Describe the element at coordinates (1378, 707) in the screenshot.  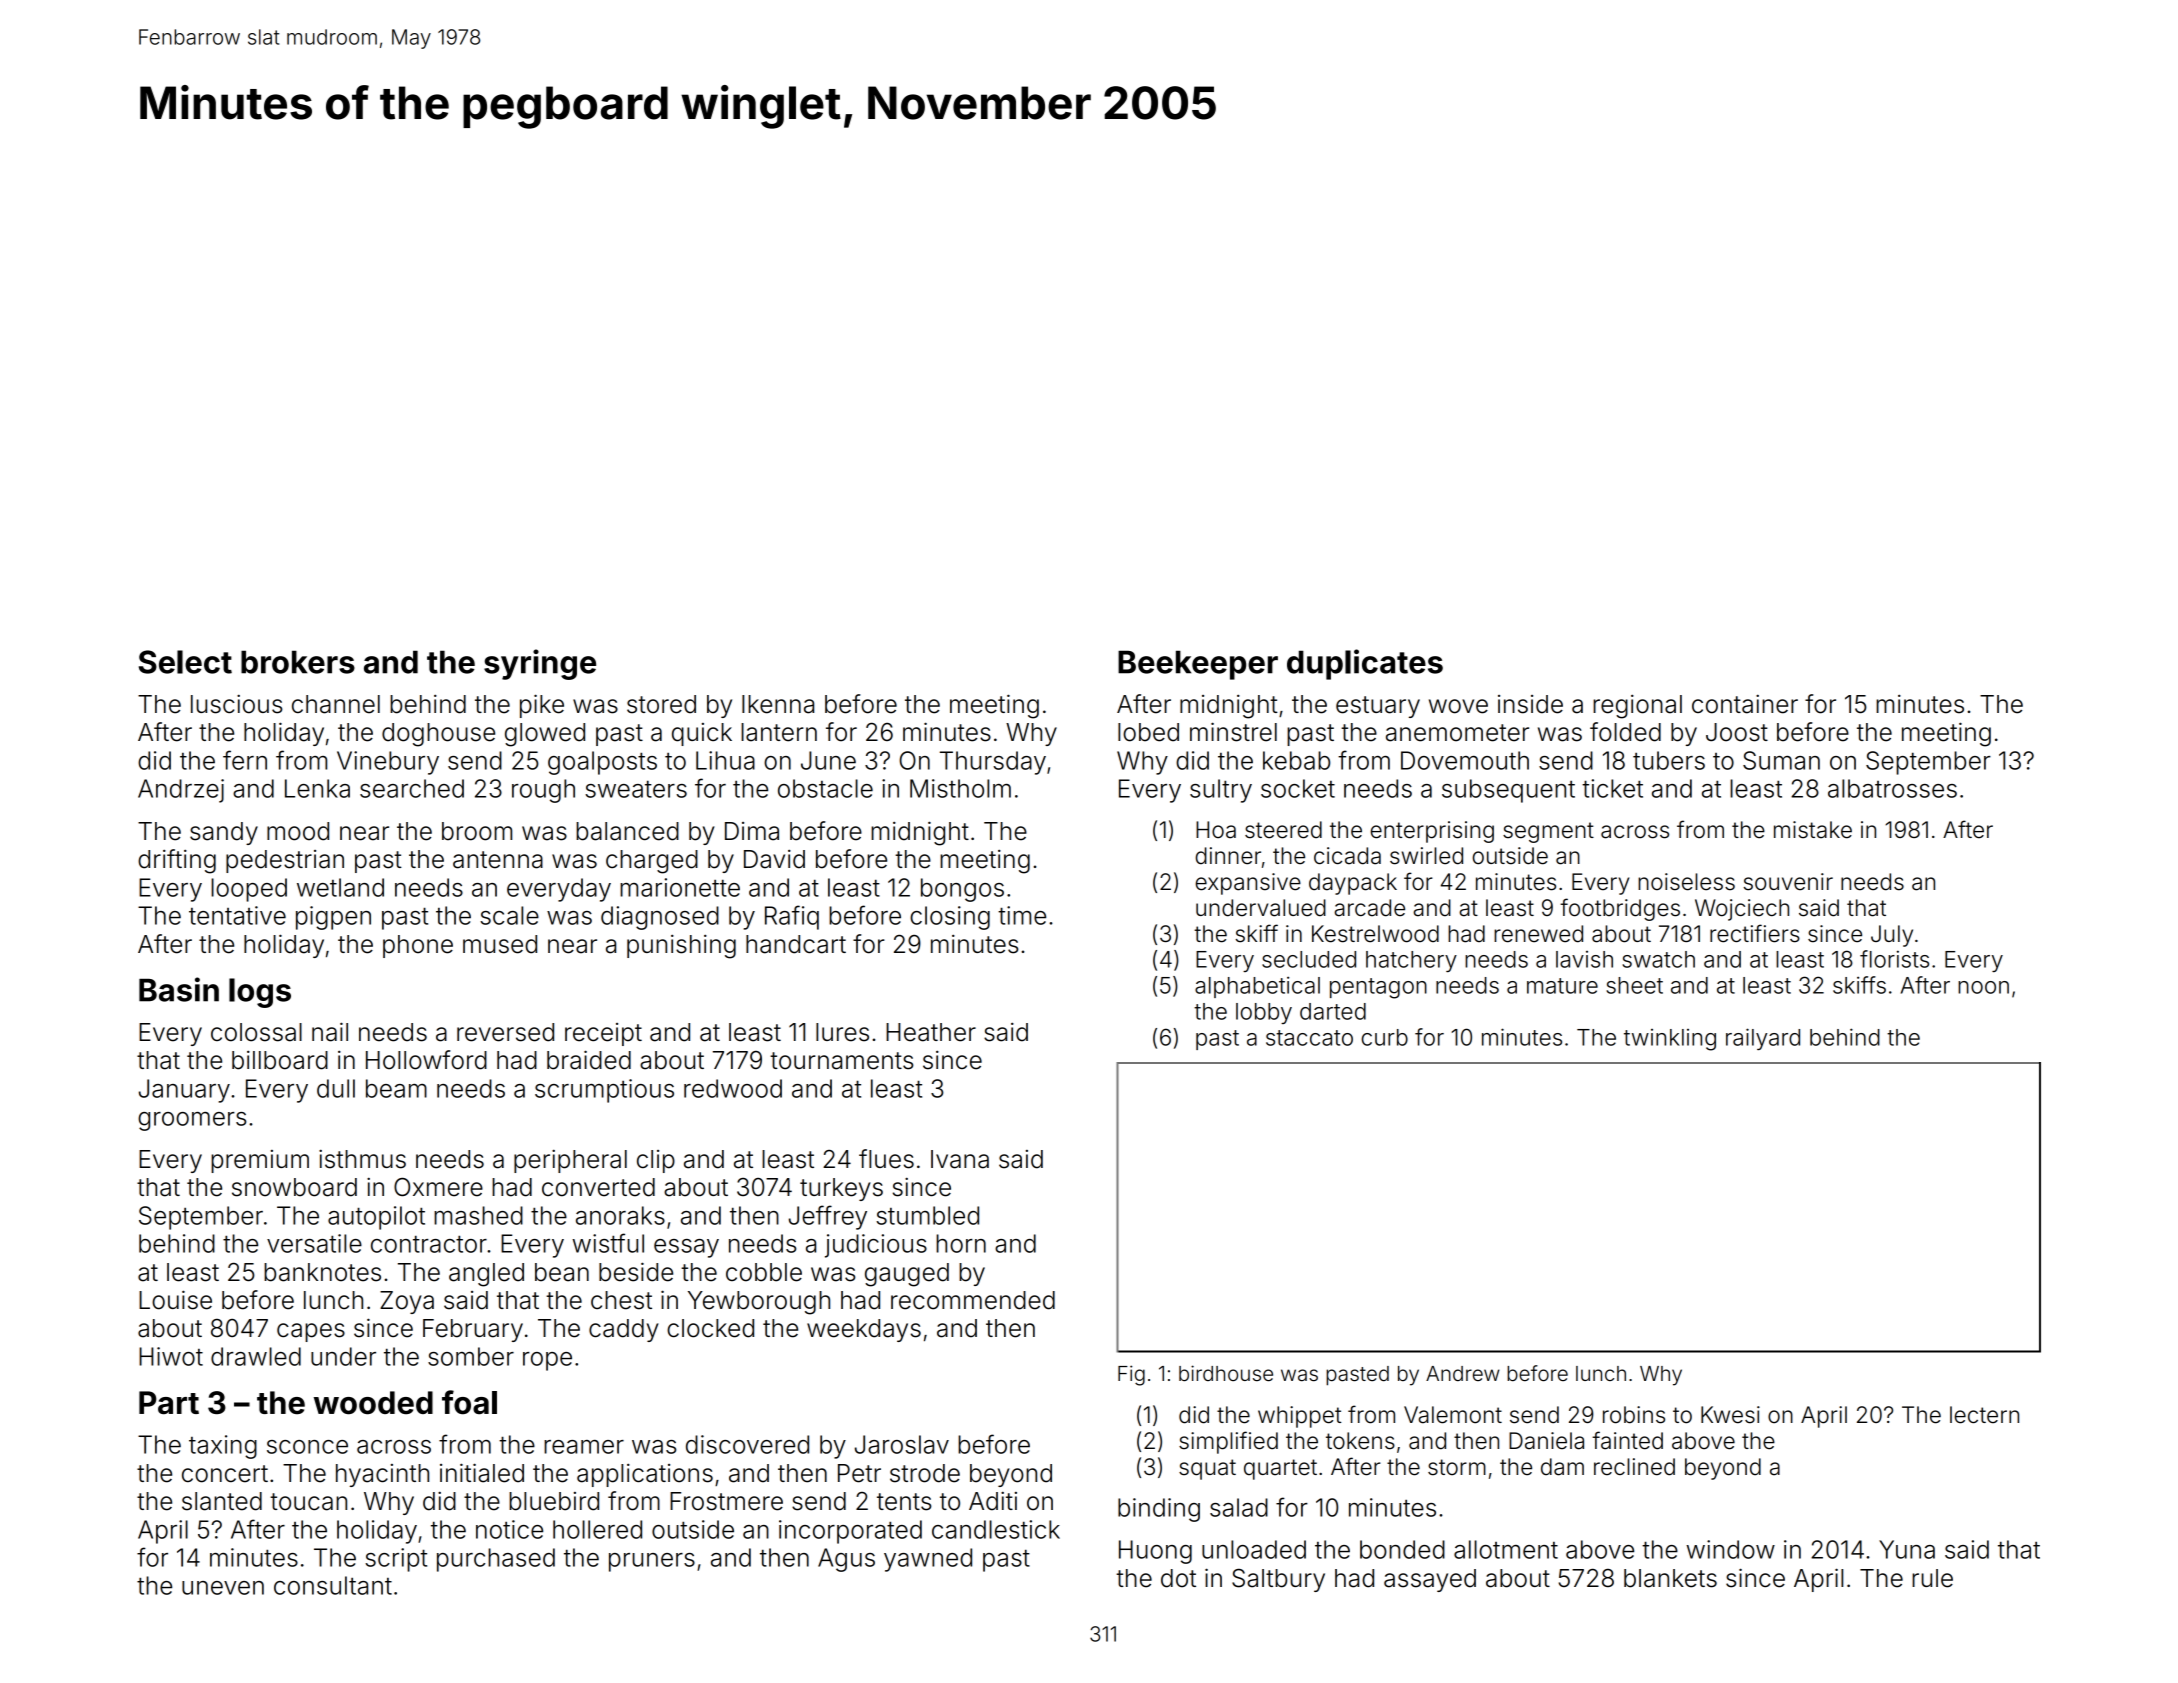
I see `estuary` at that location.
